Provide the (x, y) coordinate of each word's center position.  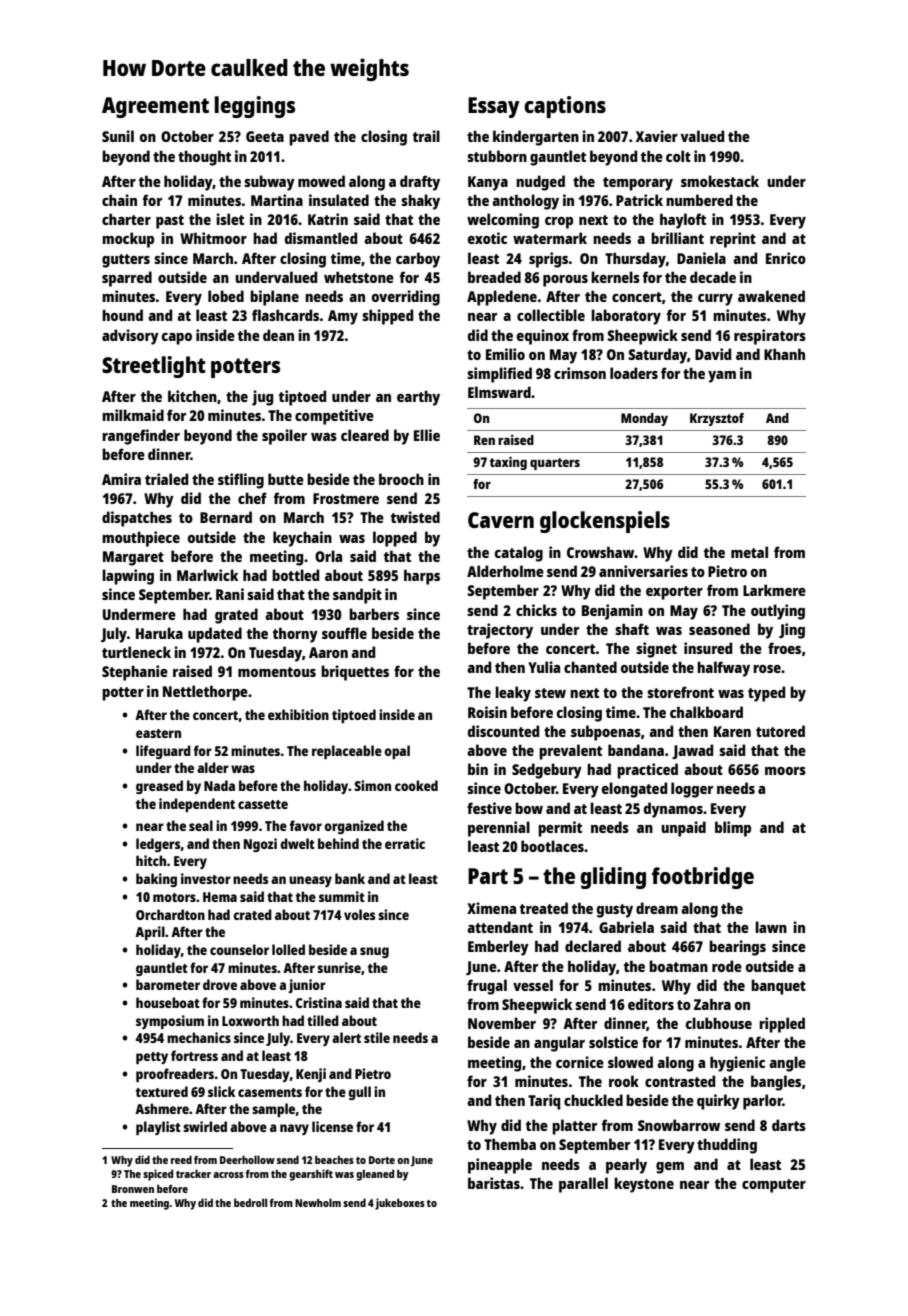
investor (206, 878)
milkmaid (133, 415)
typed (766, 694)
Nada (219, 785)
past (170, 222)
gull (359, 1093)
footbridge (703, 878)
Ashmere (162, 1108)
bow (529, 808)
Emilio (505, 354)
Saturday (657, 356)
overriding (406, 298)
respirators (770, 337)
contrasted (680, 1081)
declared (593, 946)
